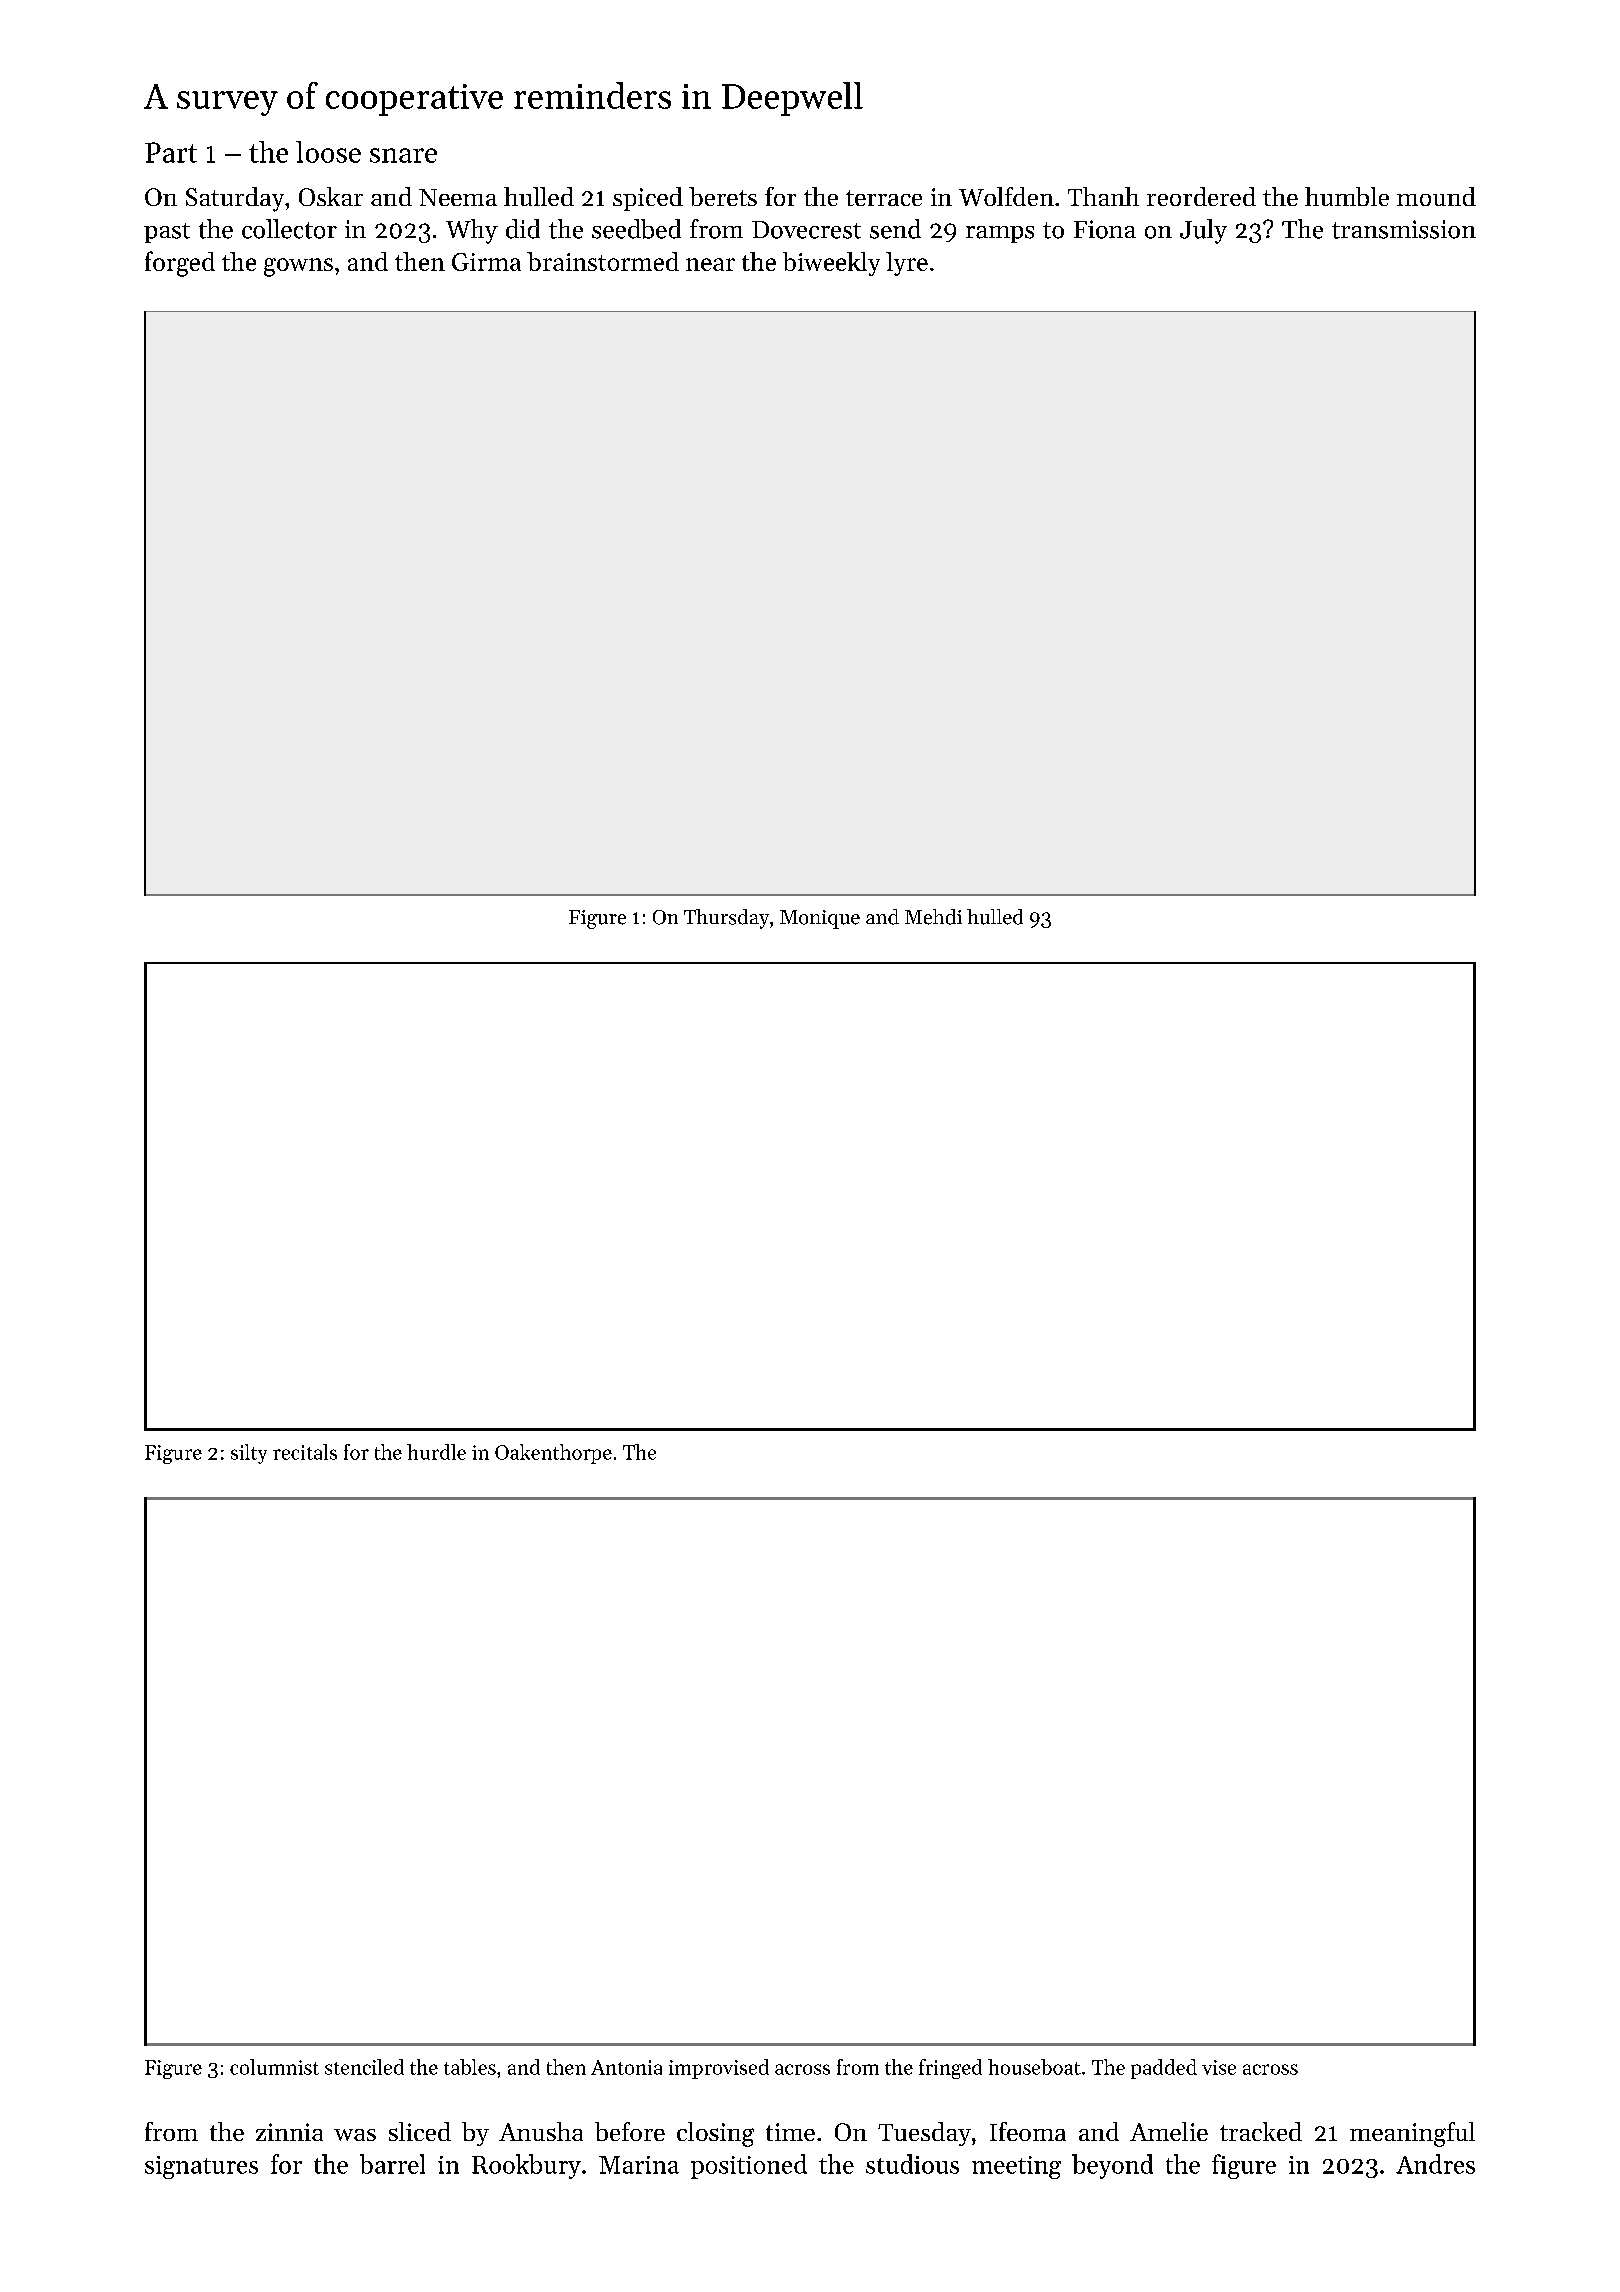 The image size is (1620, 2292). Describe the element at coordinates (820, 919) in the page. I see `Monique` at that location.
